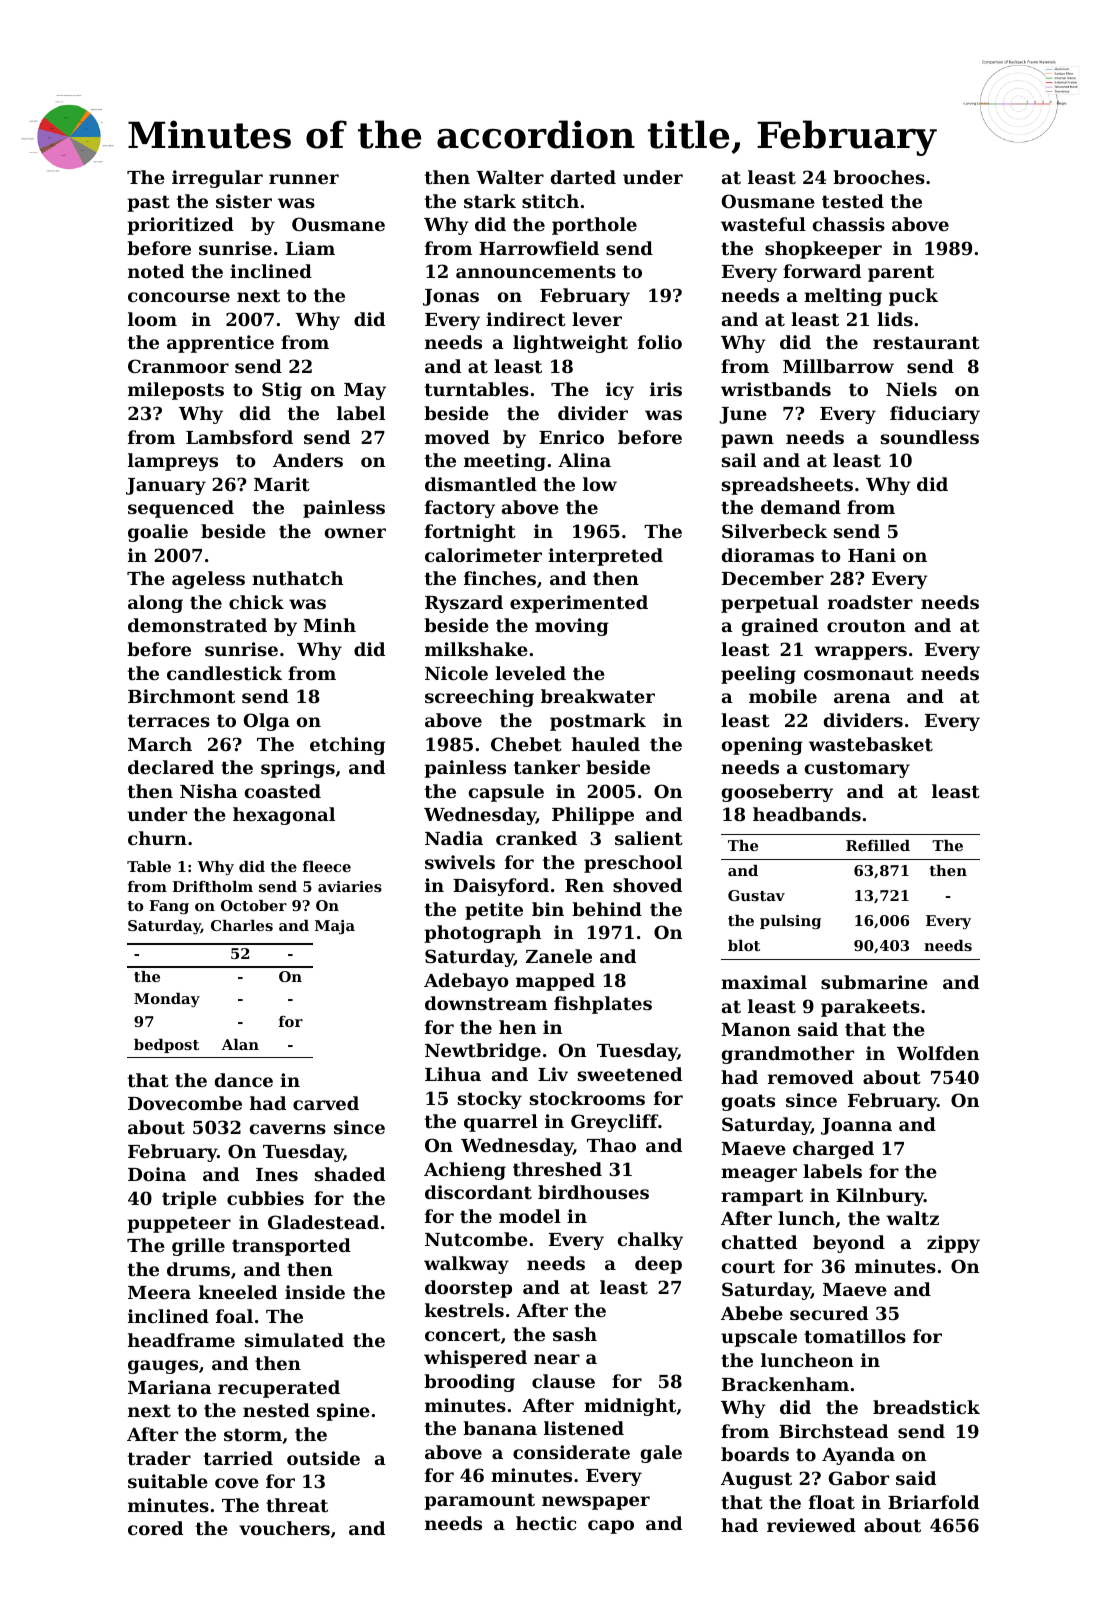  I want to click on Ines, so click(277, 1174).
